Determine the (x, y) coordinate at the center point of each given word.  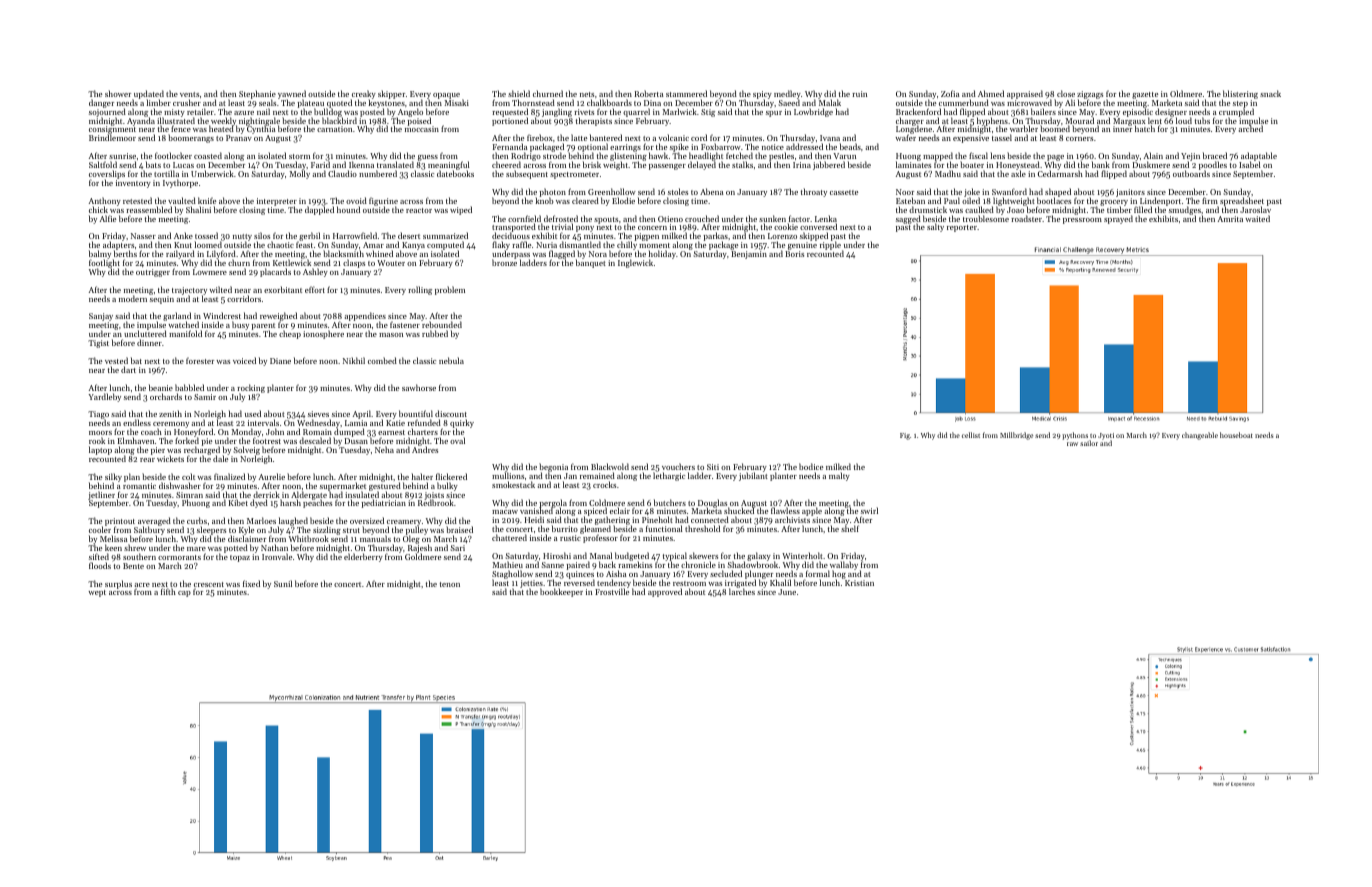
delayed (702, 166)
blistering (1240, 95)
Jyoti (1106, 437)
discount (451, 413)
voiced (244, 360)
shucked (739, 511)
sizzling (327, 531)
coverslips (107, 175)
